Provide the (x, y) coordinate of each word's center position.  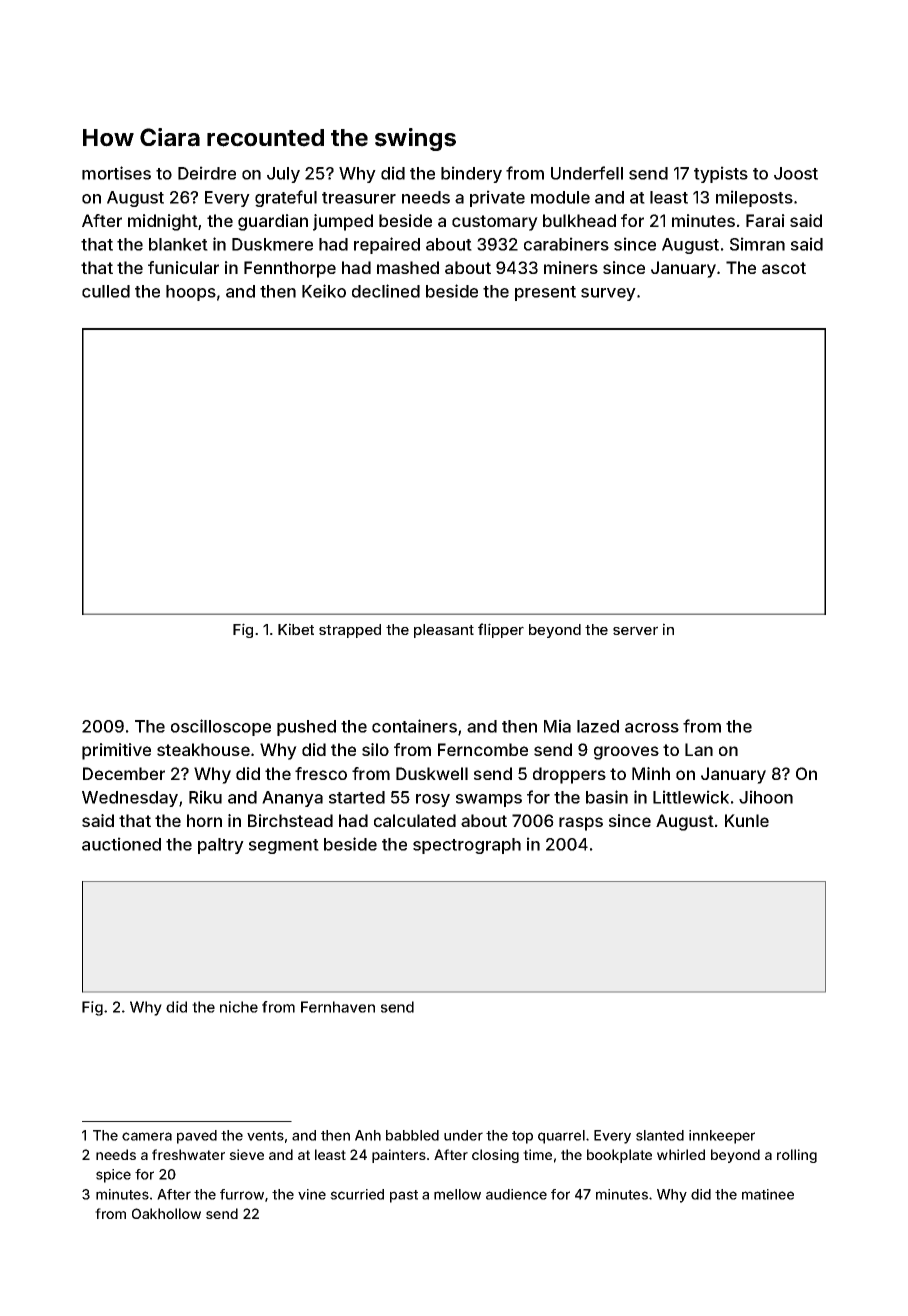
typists (721, 174)
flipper (501, 630)
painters (399, 1156)
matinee (768, 1194)
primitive (116, 751)
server (635, 630)
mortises (116, 173)
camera (147, 1136)
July (283, 175)
